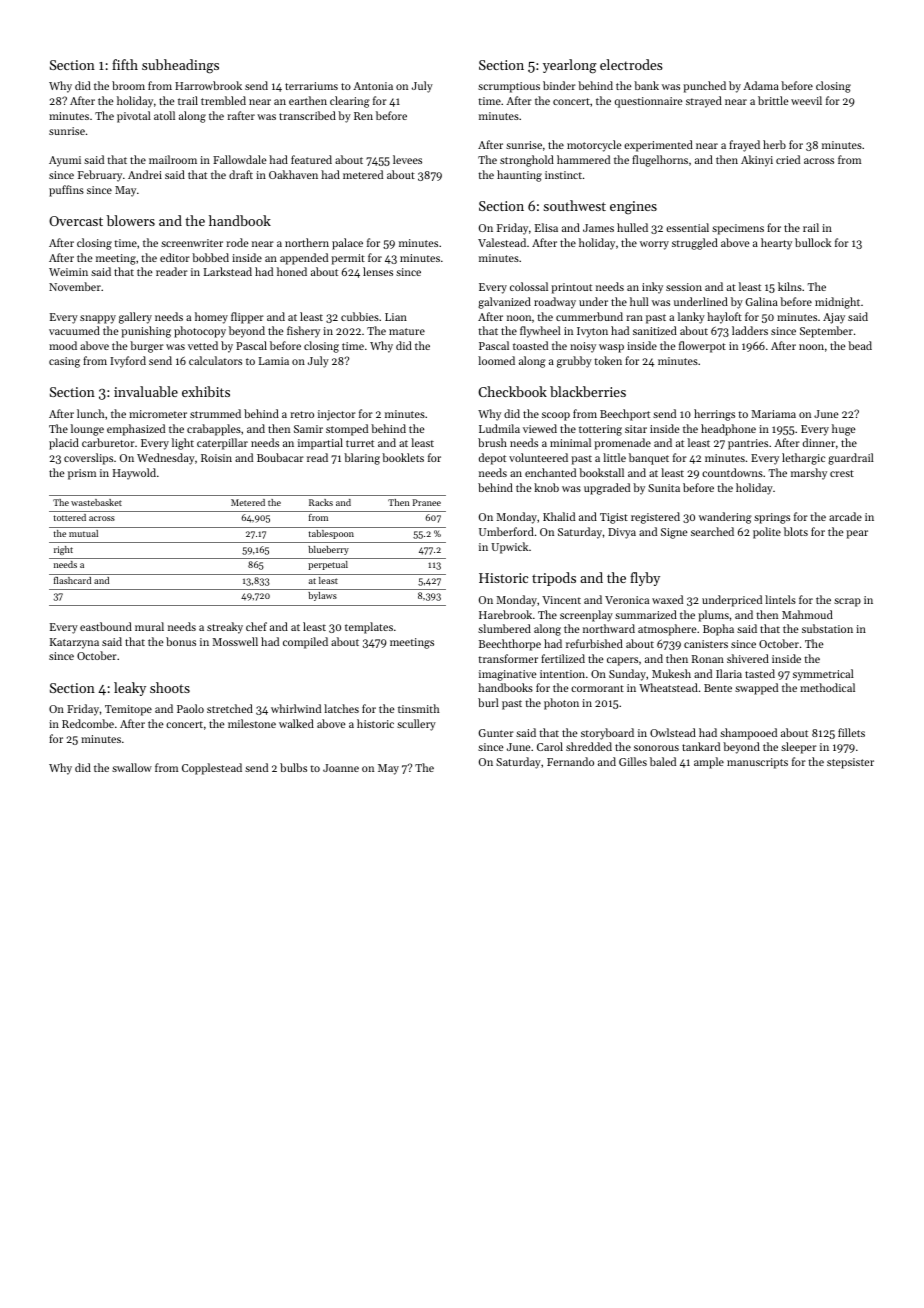 The width and height of the screenshot is (924, 1308). I want to click on micrometer, so click(158, 414).
